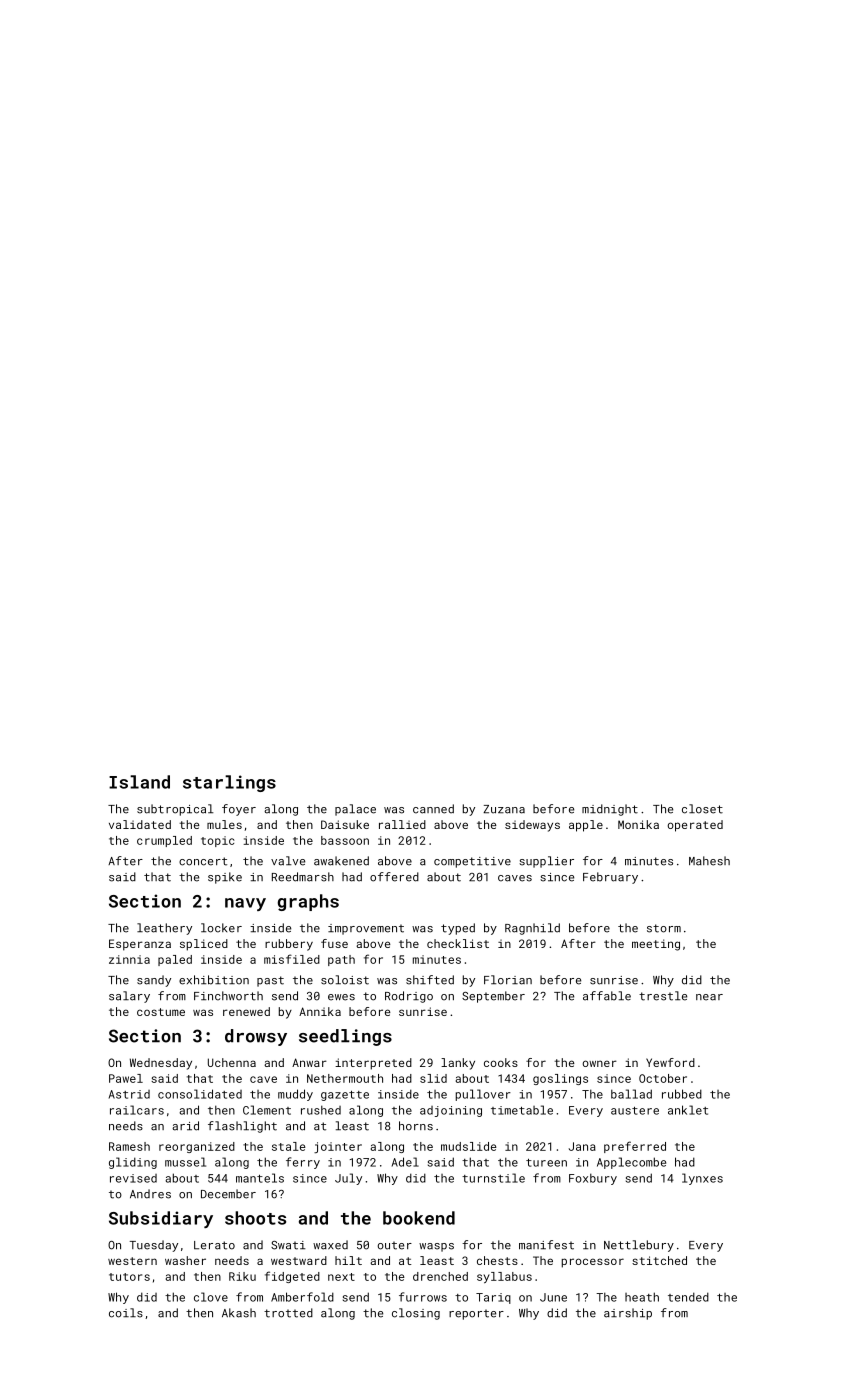 Image resolution: width=849 pixels, height=1400 pixels. I want to click on offered, so click(394, 877).
